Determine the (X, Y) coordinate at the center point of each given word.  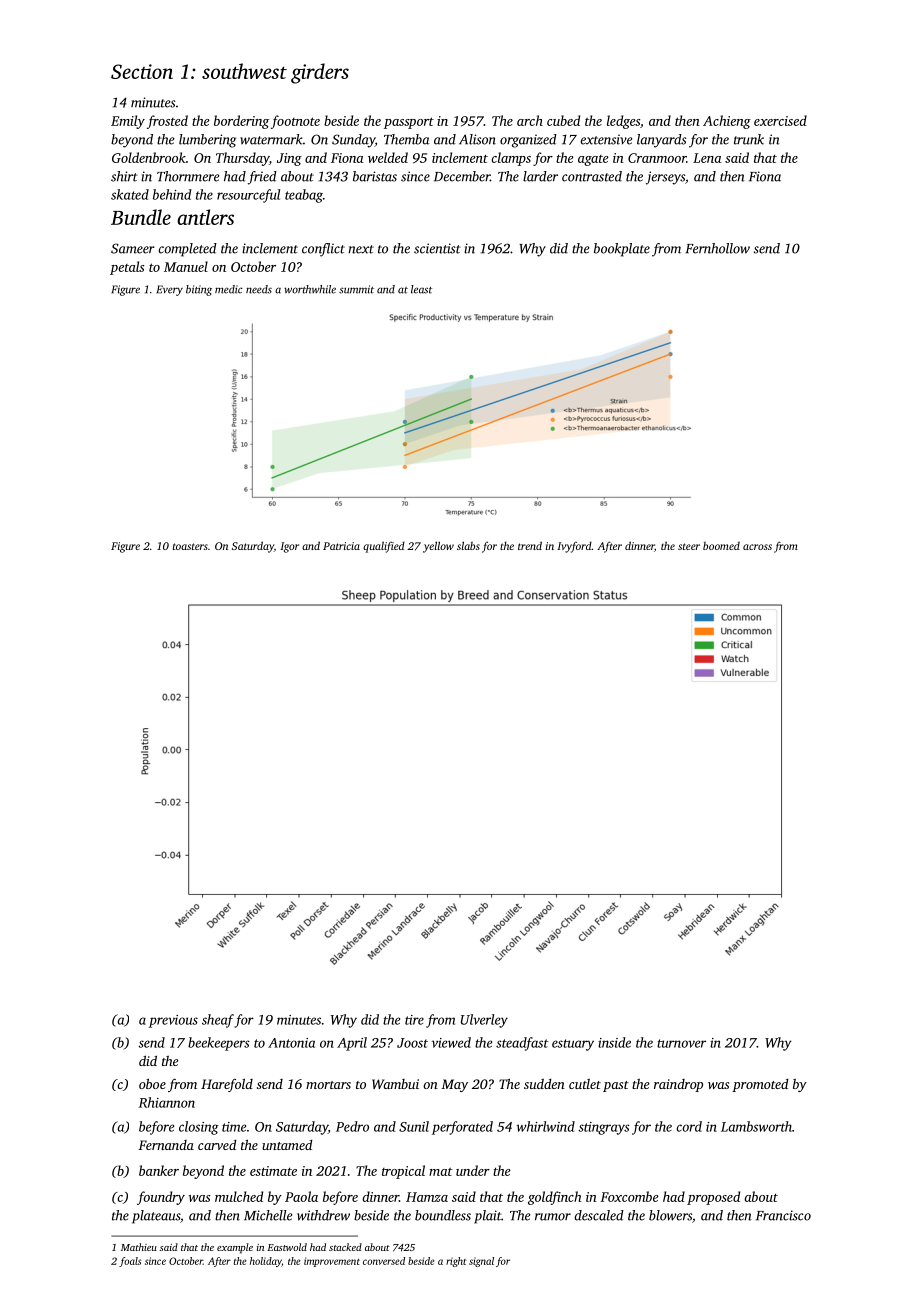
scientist (437, 248)
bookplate (622, 250)
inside (614, 1042)
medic (228, 289)
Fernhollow (717, 248)
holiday (266, 1262)
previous (173, 1021)
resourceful (248, 196)
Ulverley (484, 1021)
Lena (707, 158)
